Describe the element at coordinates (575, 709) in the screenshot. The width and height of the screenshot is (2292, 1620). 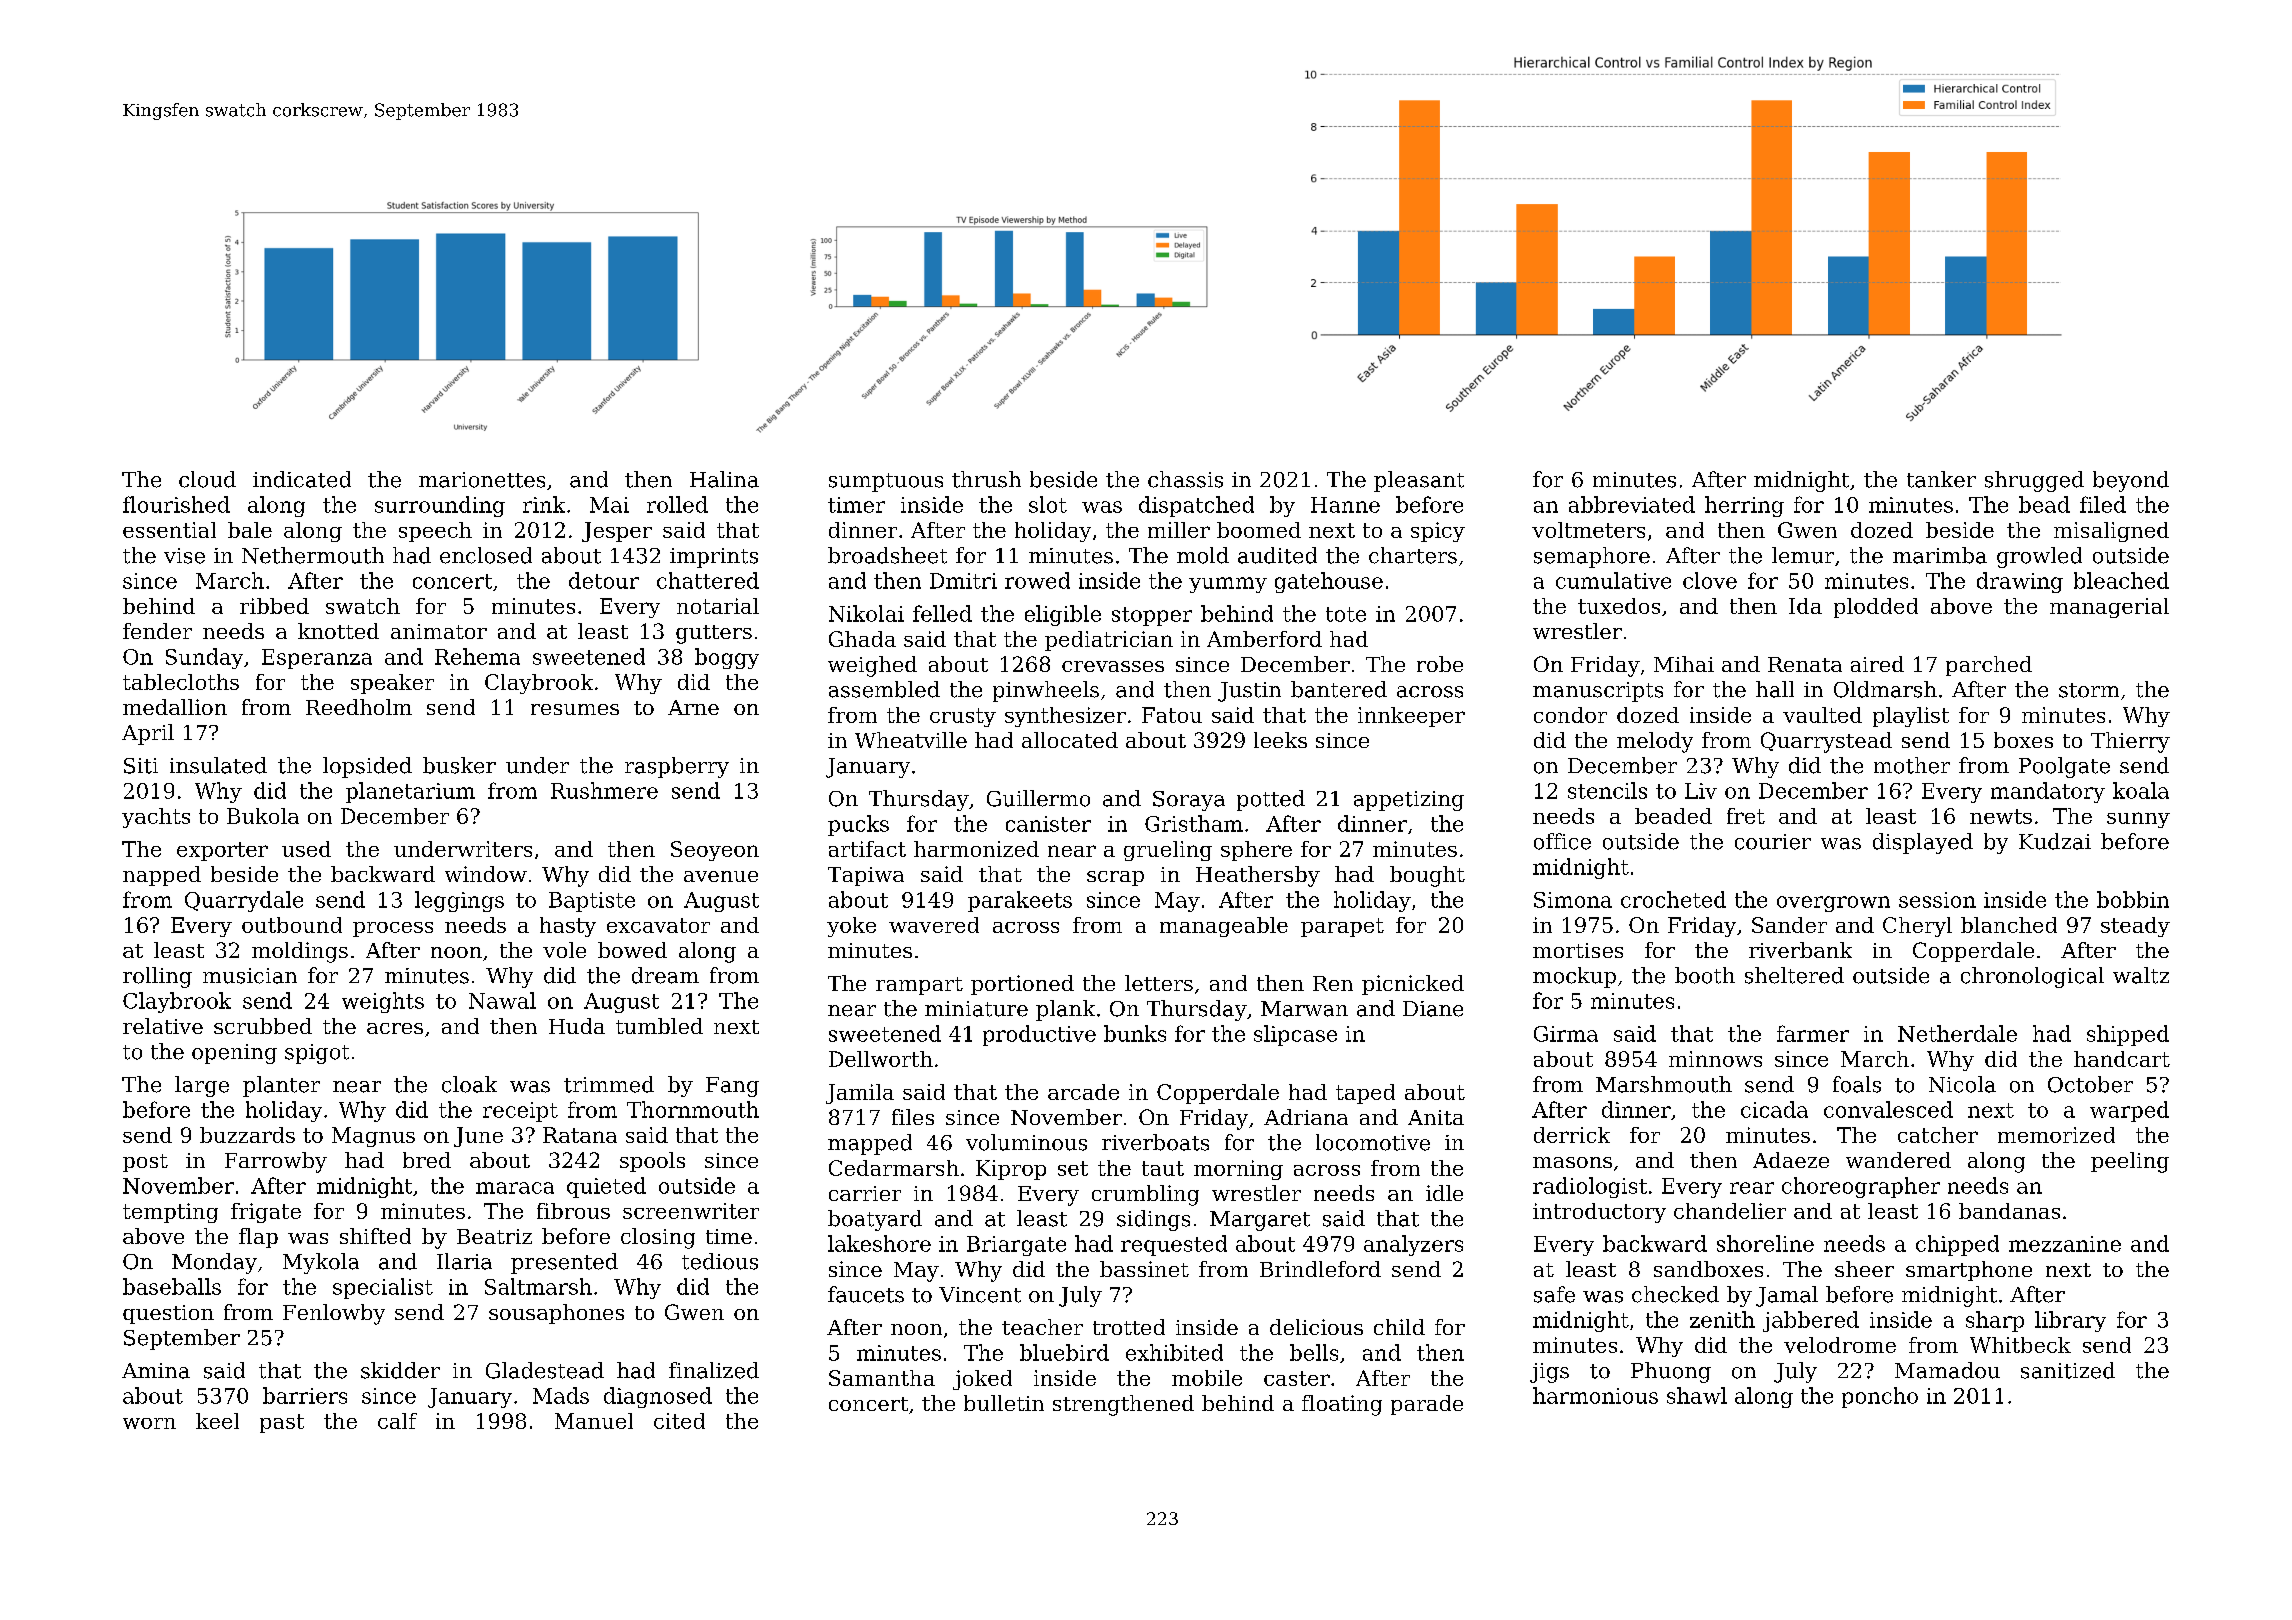
I see `resumes` at that location.
